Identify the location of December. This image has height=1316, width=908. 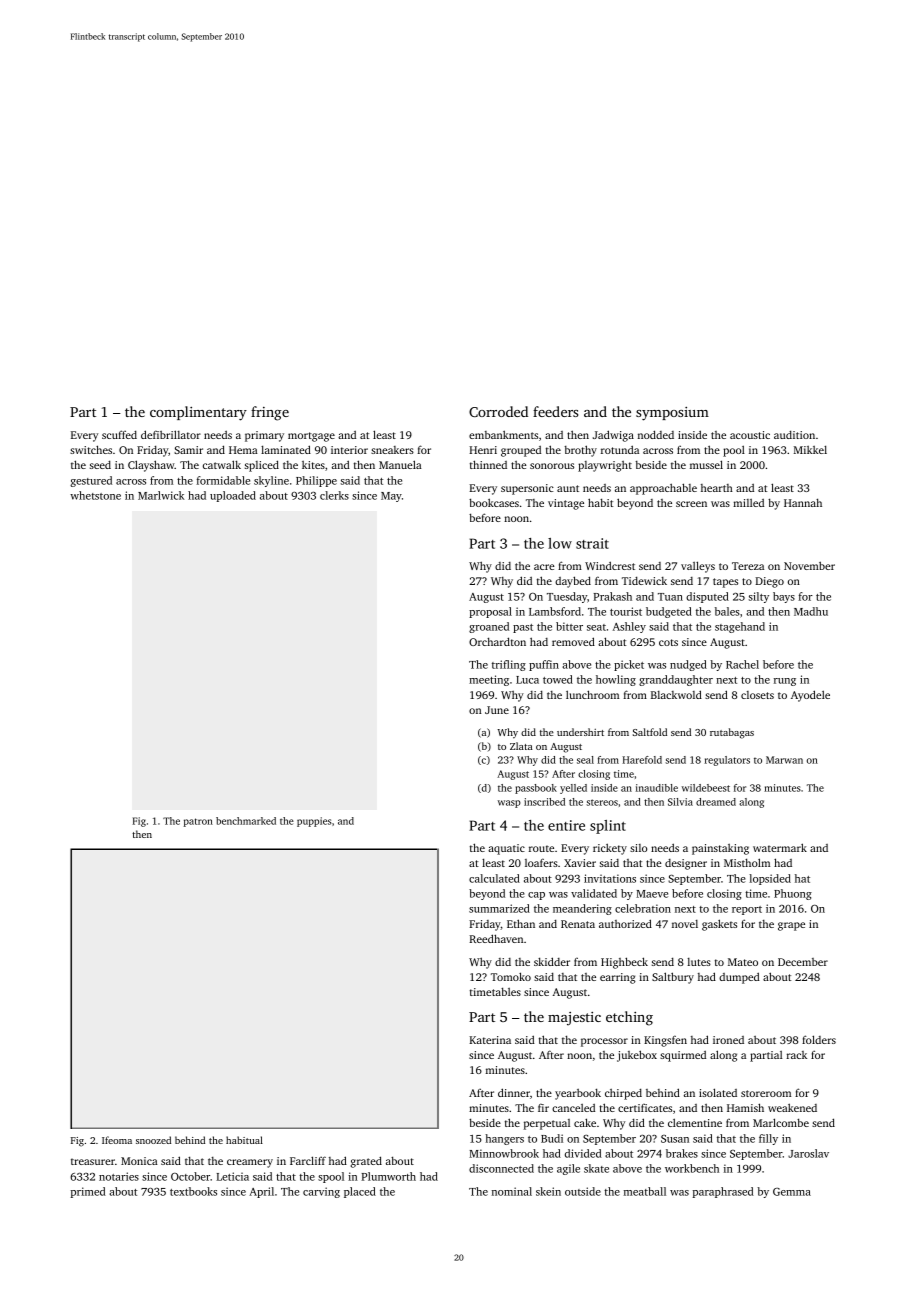
(803, 962).
